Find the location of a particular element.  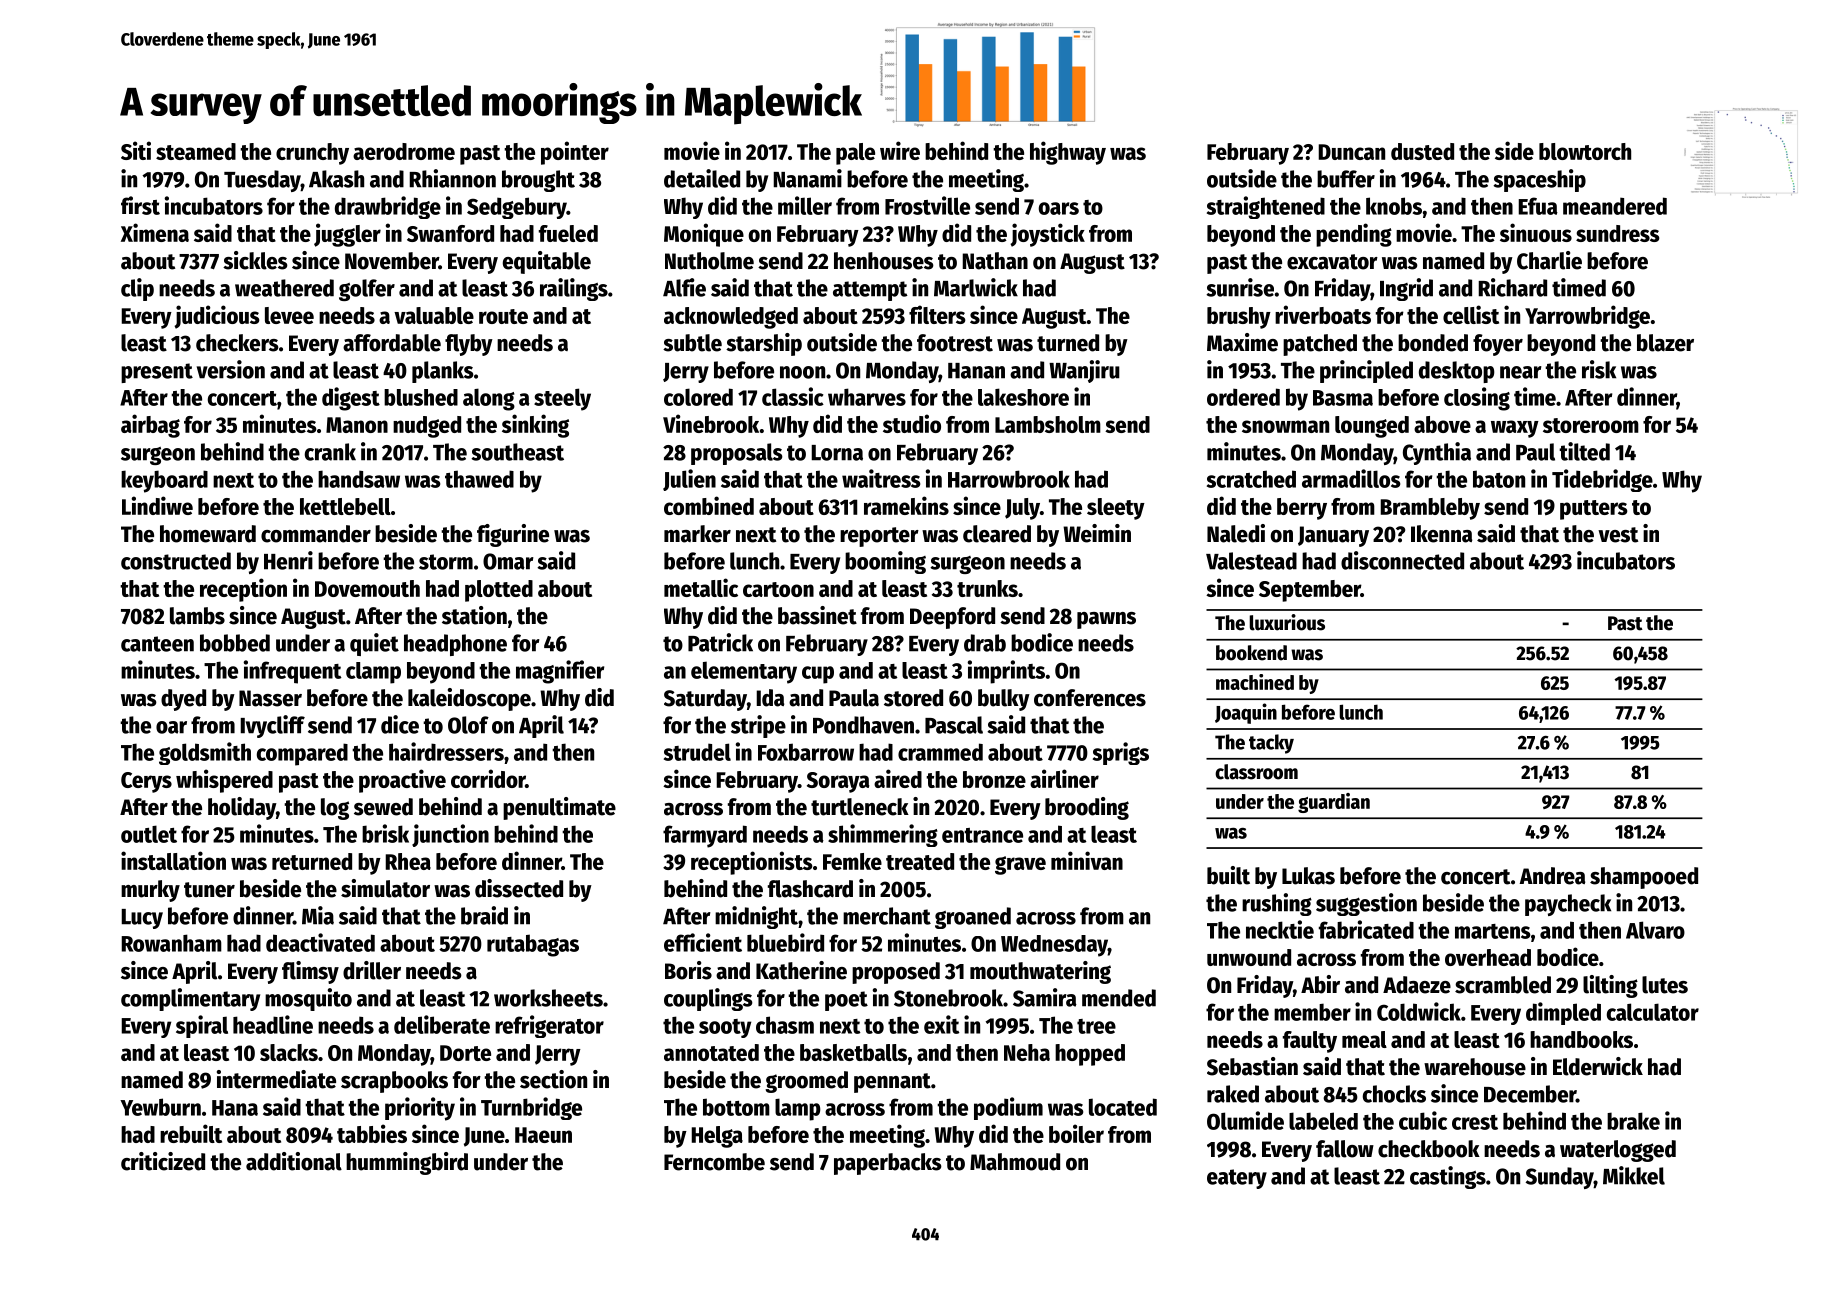

strudel is located at coordinates (697, 752).
